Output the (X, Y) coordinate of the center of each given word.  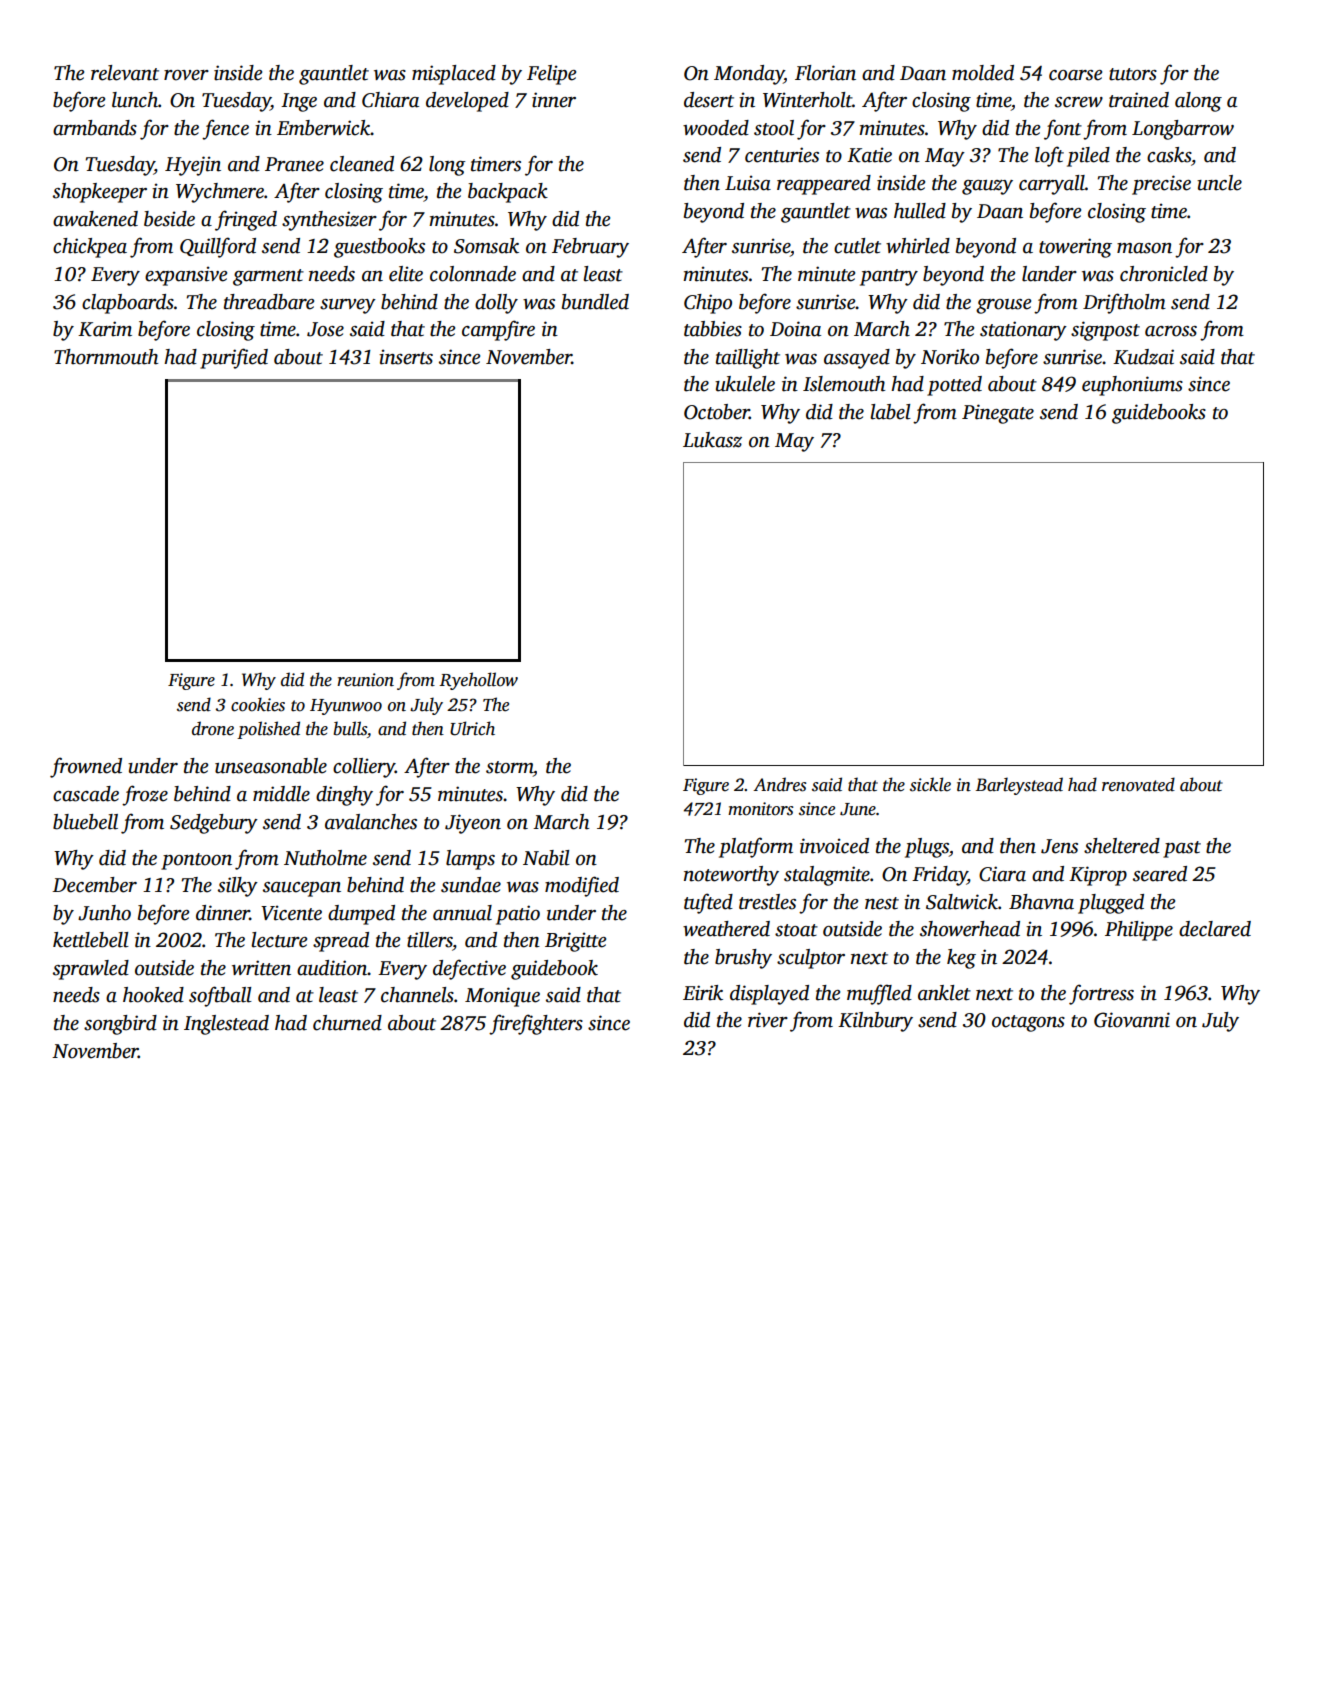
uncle (1219, 183)
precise (1161, 185)
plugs (927, 848)
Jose (325, 329)
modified (582, 886)
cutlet (857, 246)
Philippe (1139, 931)
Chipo (708, 304)
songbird (120, 1025)
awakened (95, 219)
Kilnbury (875, 1022)
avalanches (371, 822)
